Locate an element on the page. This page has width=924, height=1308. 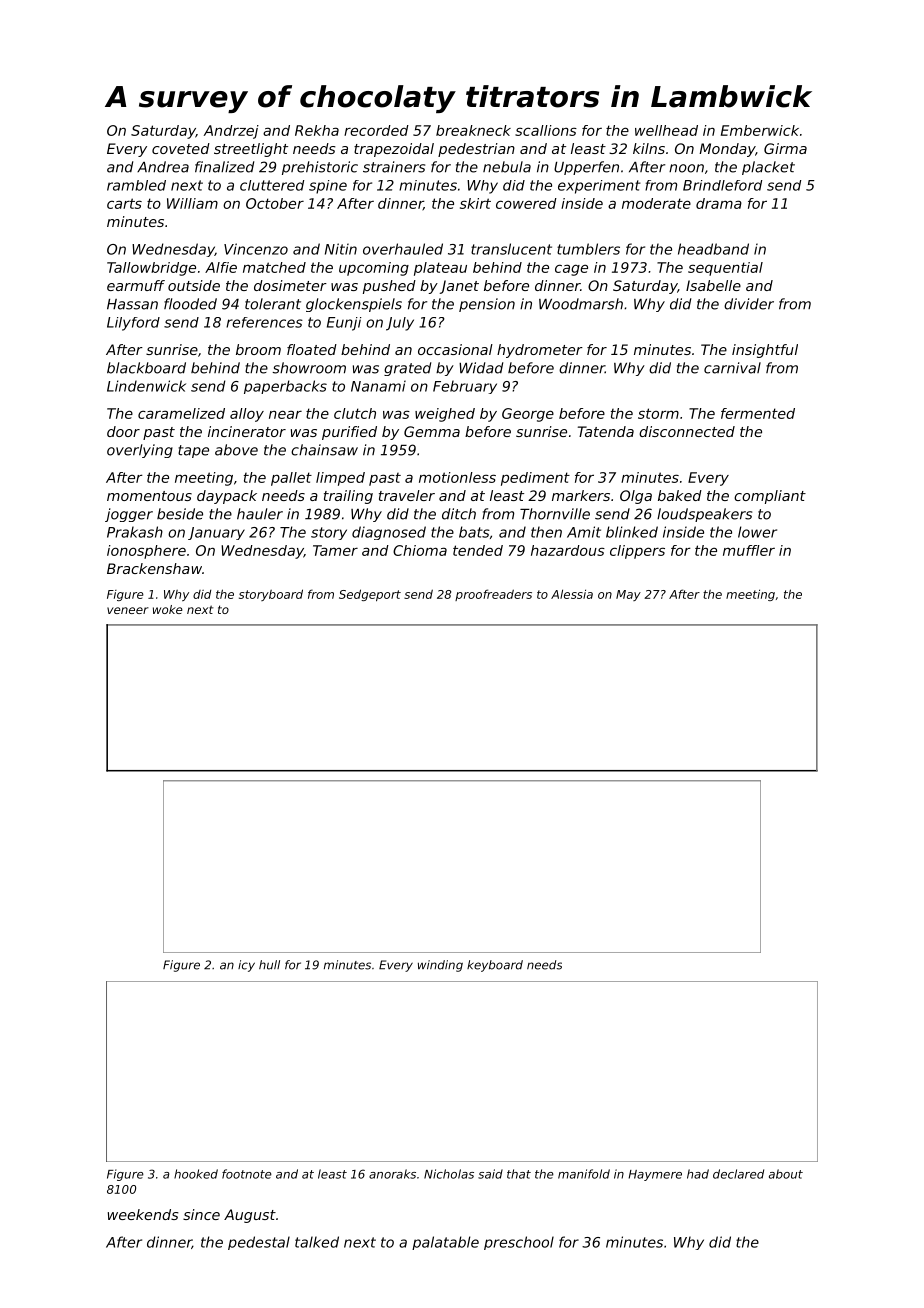
Tatenda is located at coordinates (606, 431).
